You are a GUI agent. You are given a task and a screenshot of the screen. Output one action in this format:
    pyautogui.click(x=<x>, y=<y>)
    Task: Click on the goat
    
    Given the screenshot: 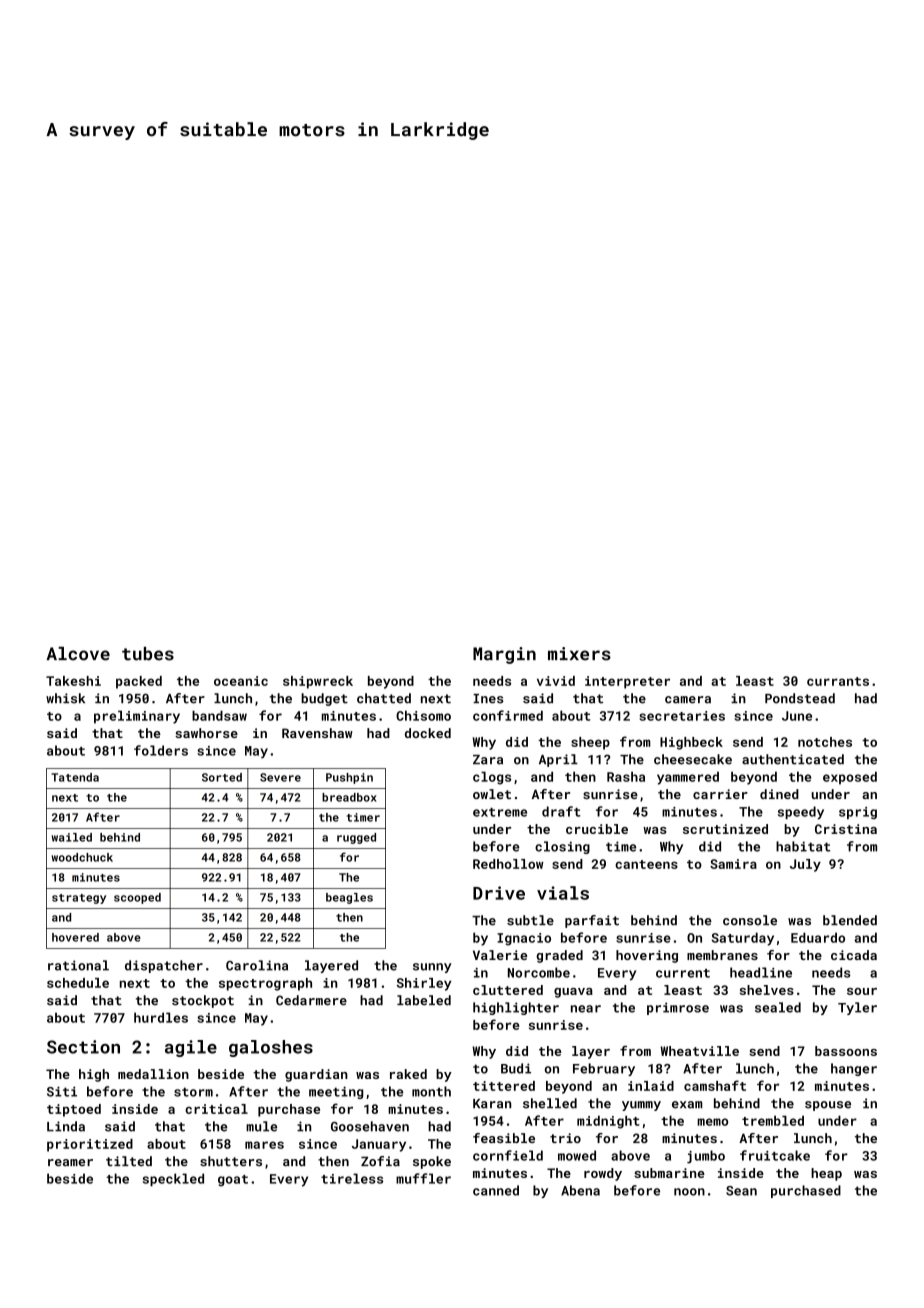 What is the action you would take?
    pyautogui.click(x=233, y=1181)
